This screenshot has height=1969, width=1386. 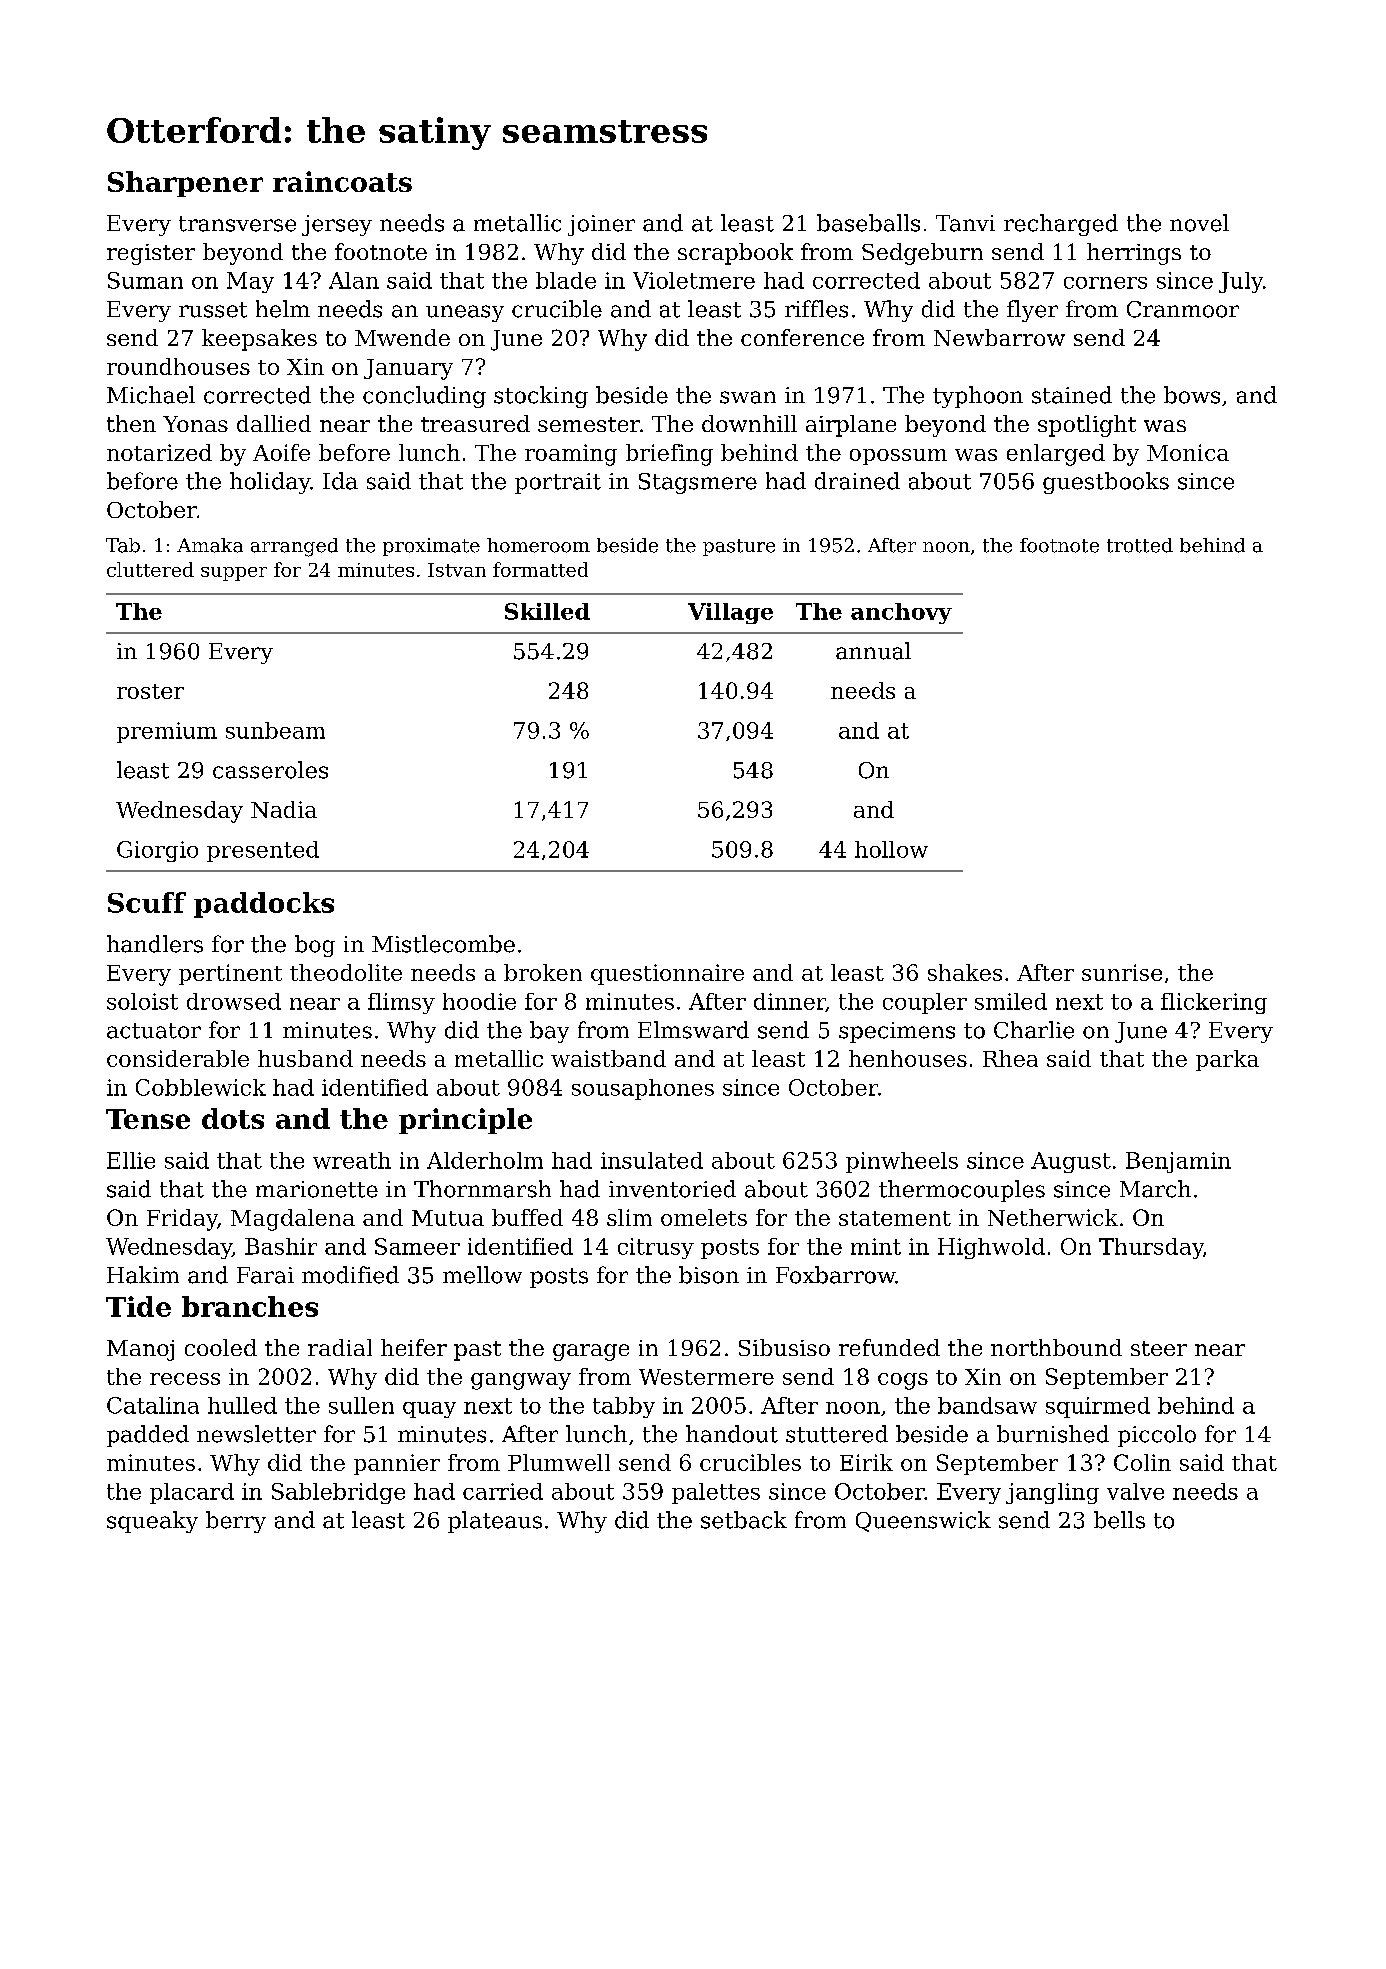 What do you see at coordinates (547, 611) in the screenshot?
I see `Skilled` at bounding box center [547, 611].
